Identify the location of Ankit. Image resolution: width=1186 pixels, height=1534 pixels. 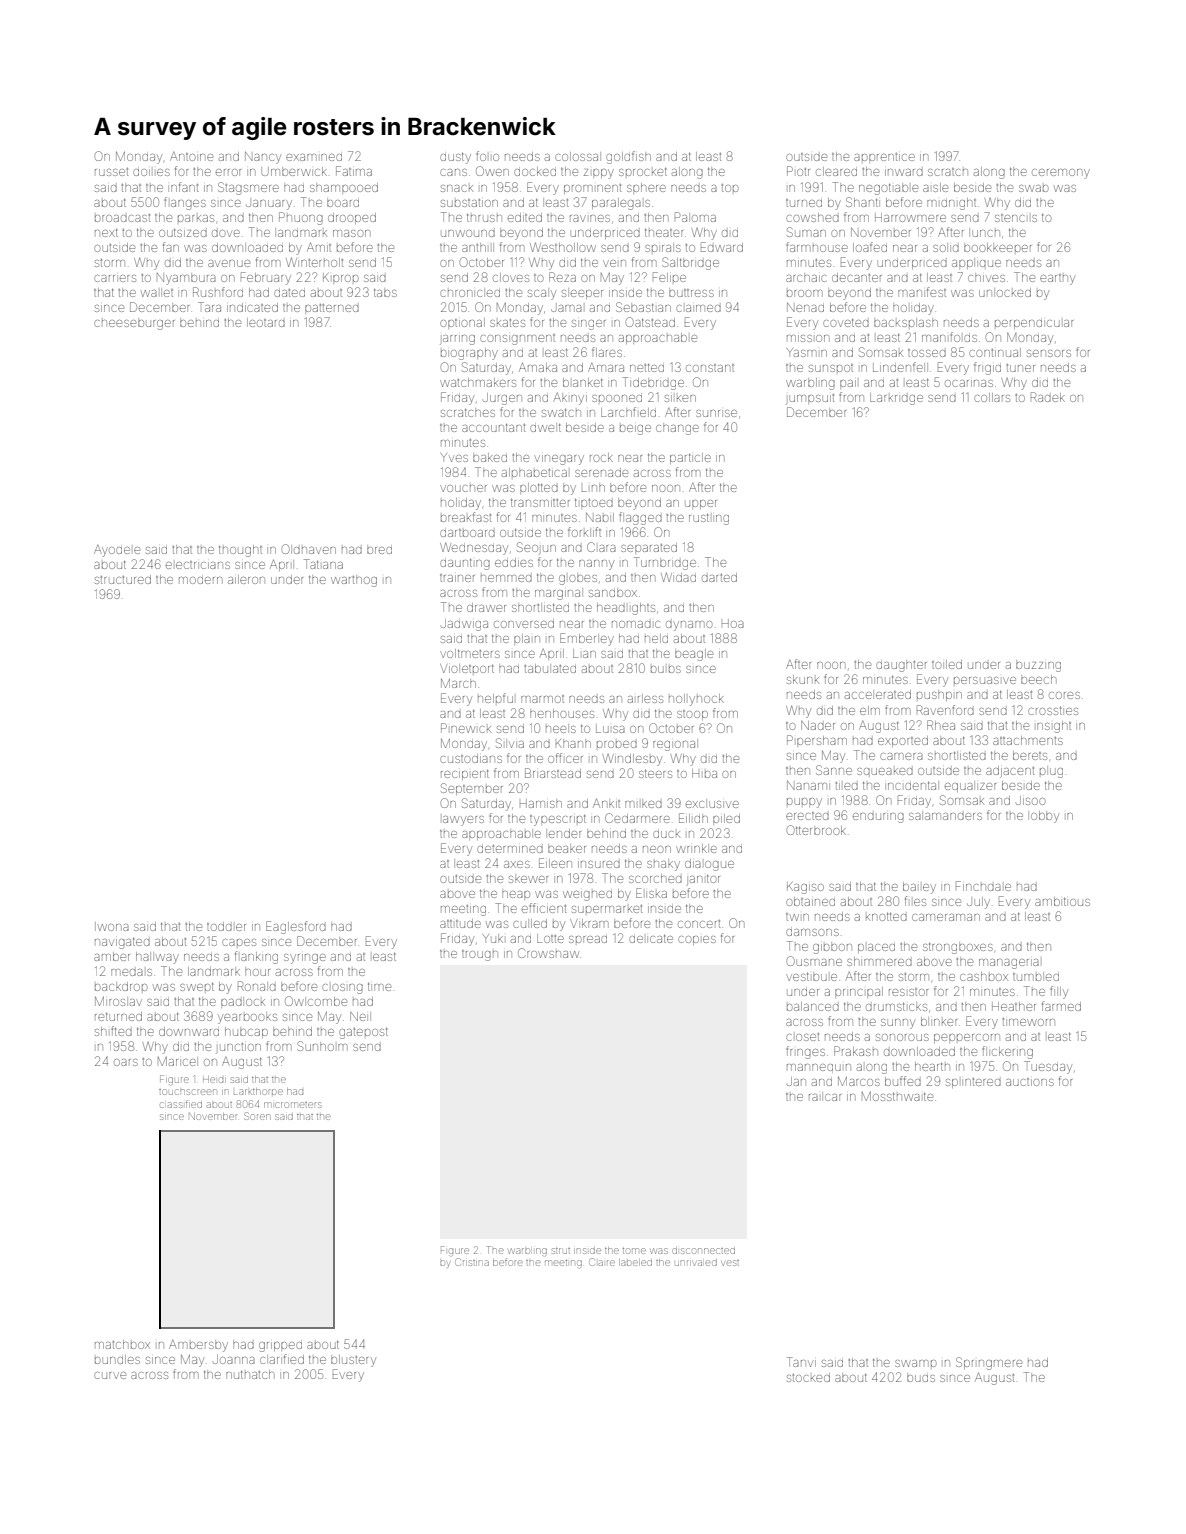
(606, 803).
